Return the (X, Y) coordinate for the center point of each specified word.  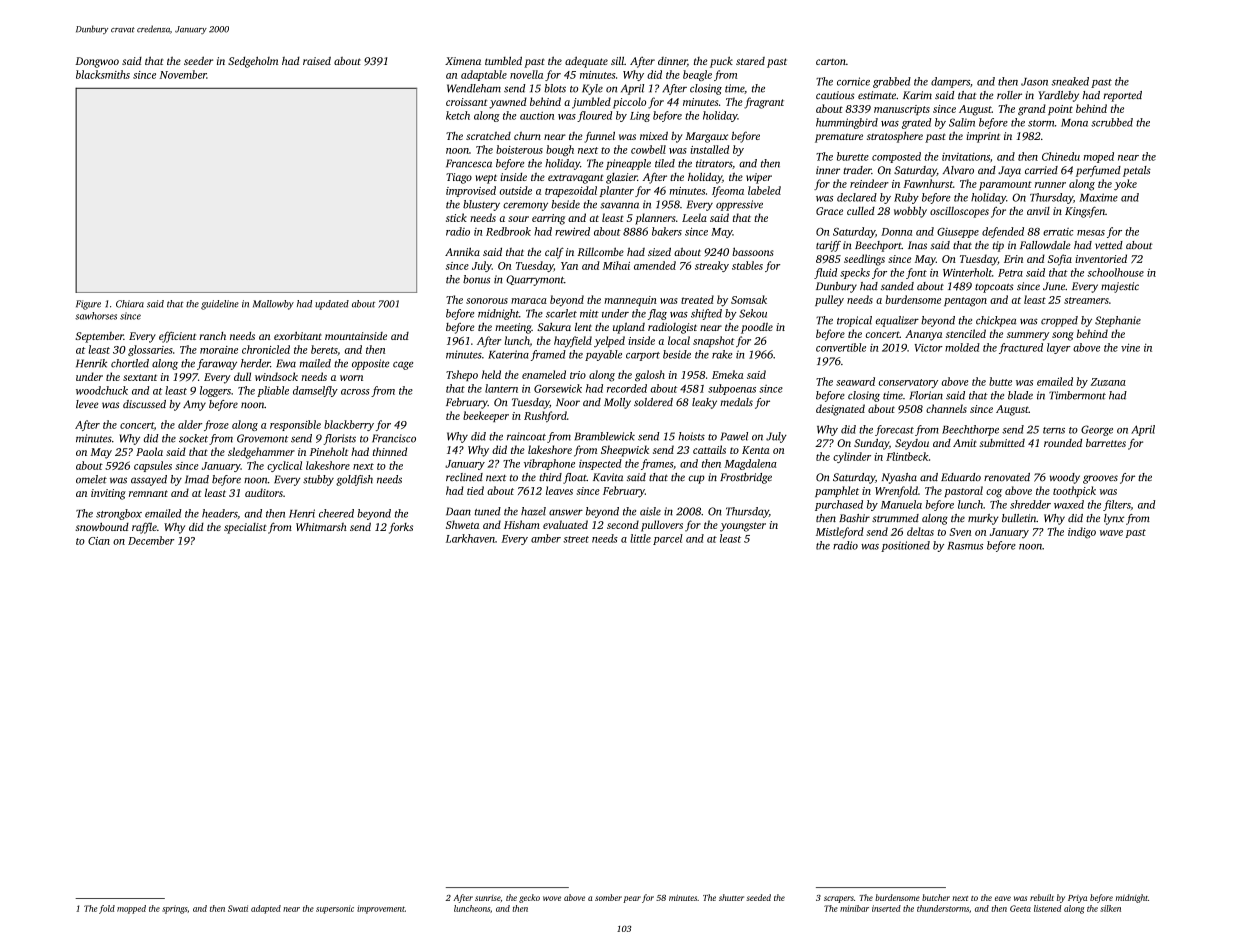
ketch (458, 115)
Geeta (1020, 908)
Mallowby (273, 305)
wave (1111, 533)
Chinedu (1061, 156)
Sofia (1060, 260)
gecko (529, 898)
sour (518, 219)
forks (401, 528)
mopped (131, 909)
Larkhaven (470, 538)
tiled (665, 163)
